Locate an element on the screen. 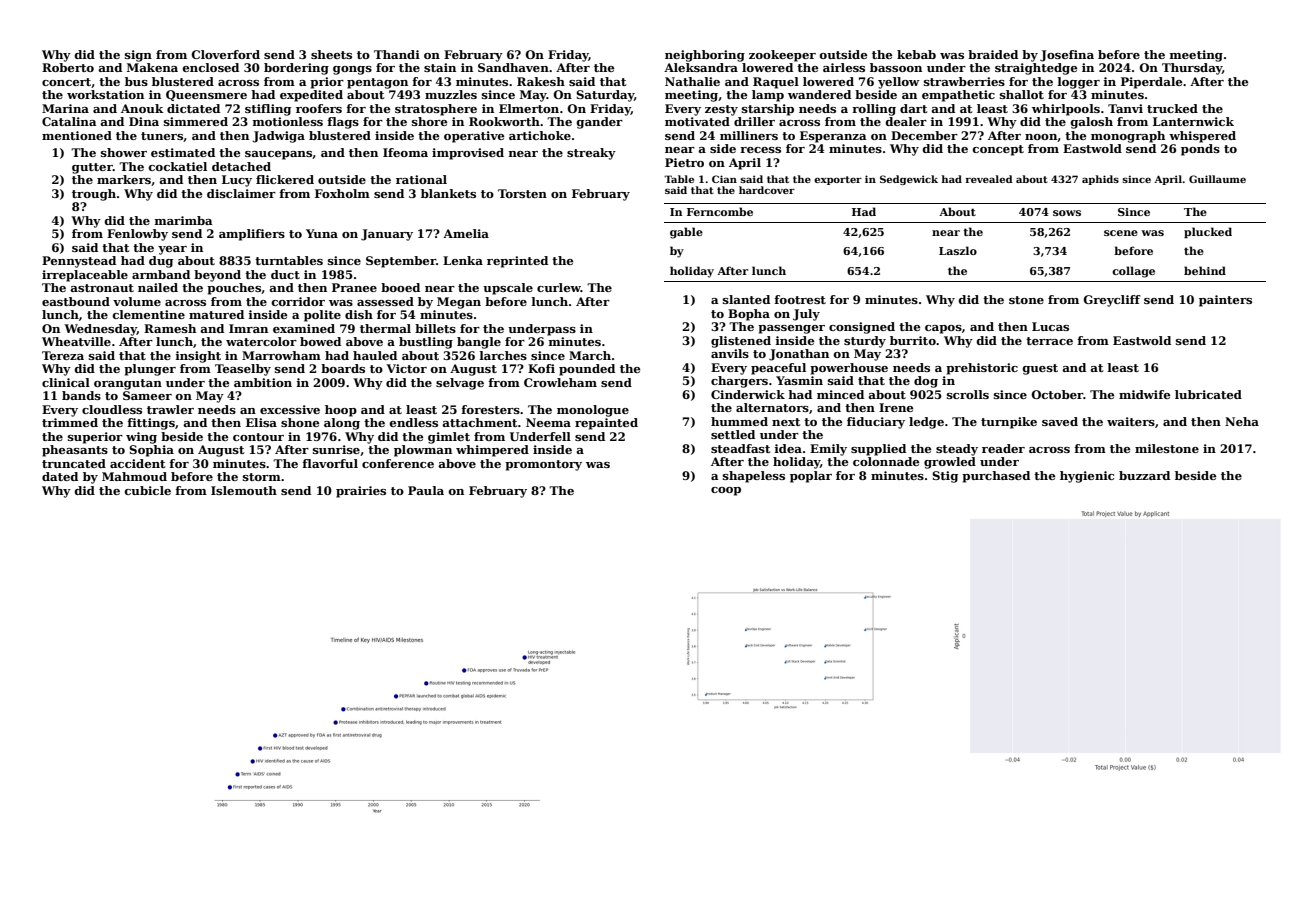 The width and height of the screenshot is (1308, 924). prehistoric is located at coordinates (982, 369).
